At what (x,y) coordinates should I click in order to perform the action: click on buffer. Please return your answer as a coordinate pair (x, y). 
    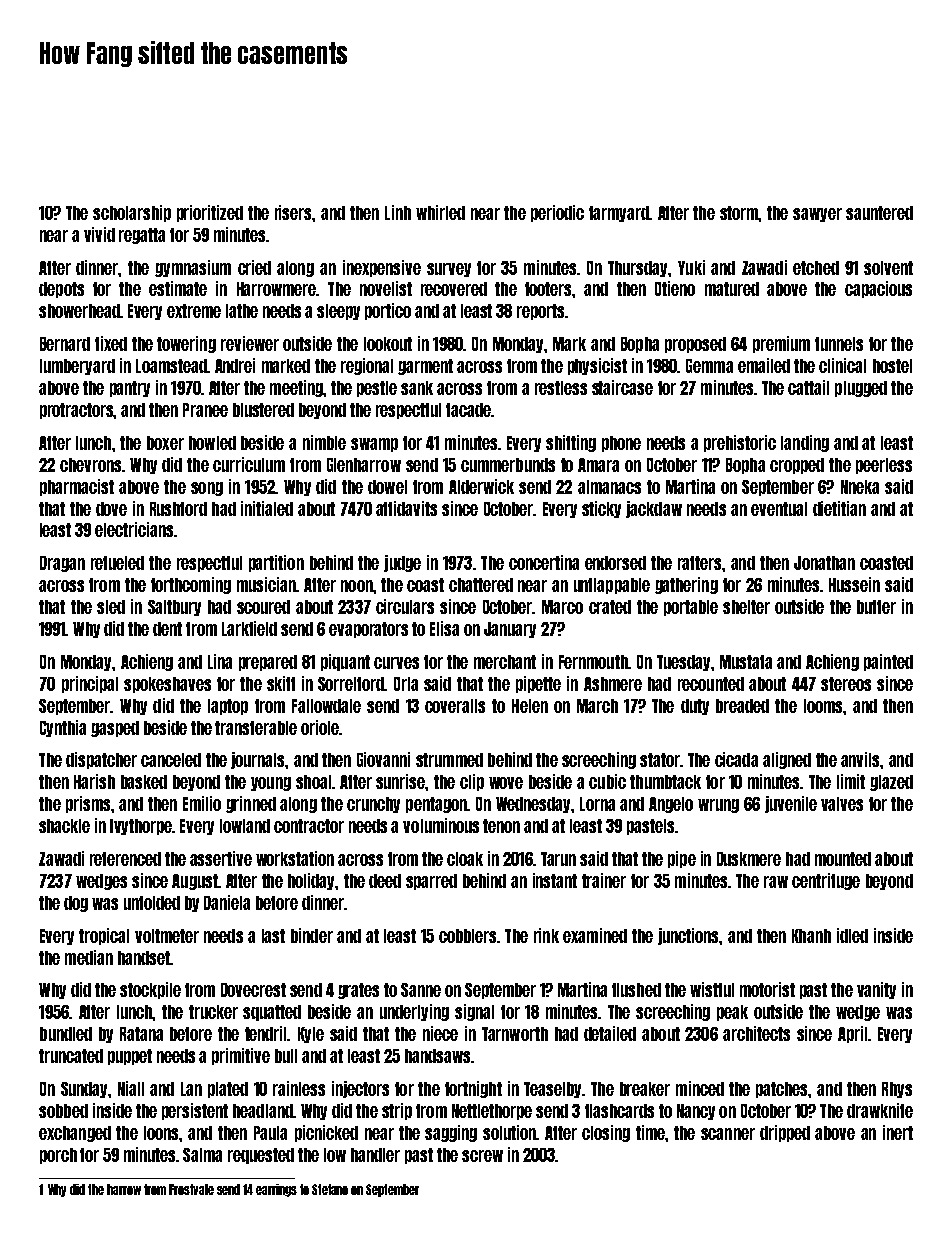
    Looking at the image, I should click on (876, 607).
